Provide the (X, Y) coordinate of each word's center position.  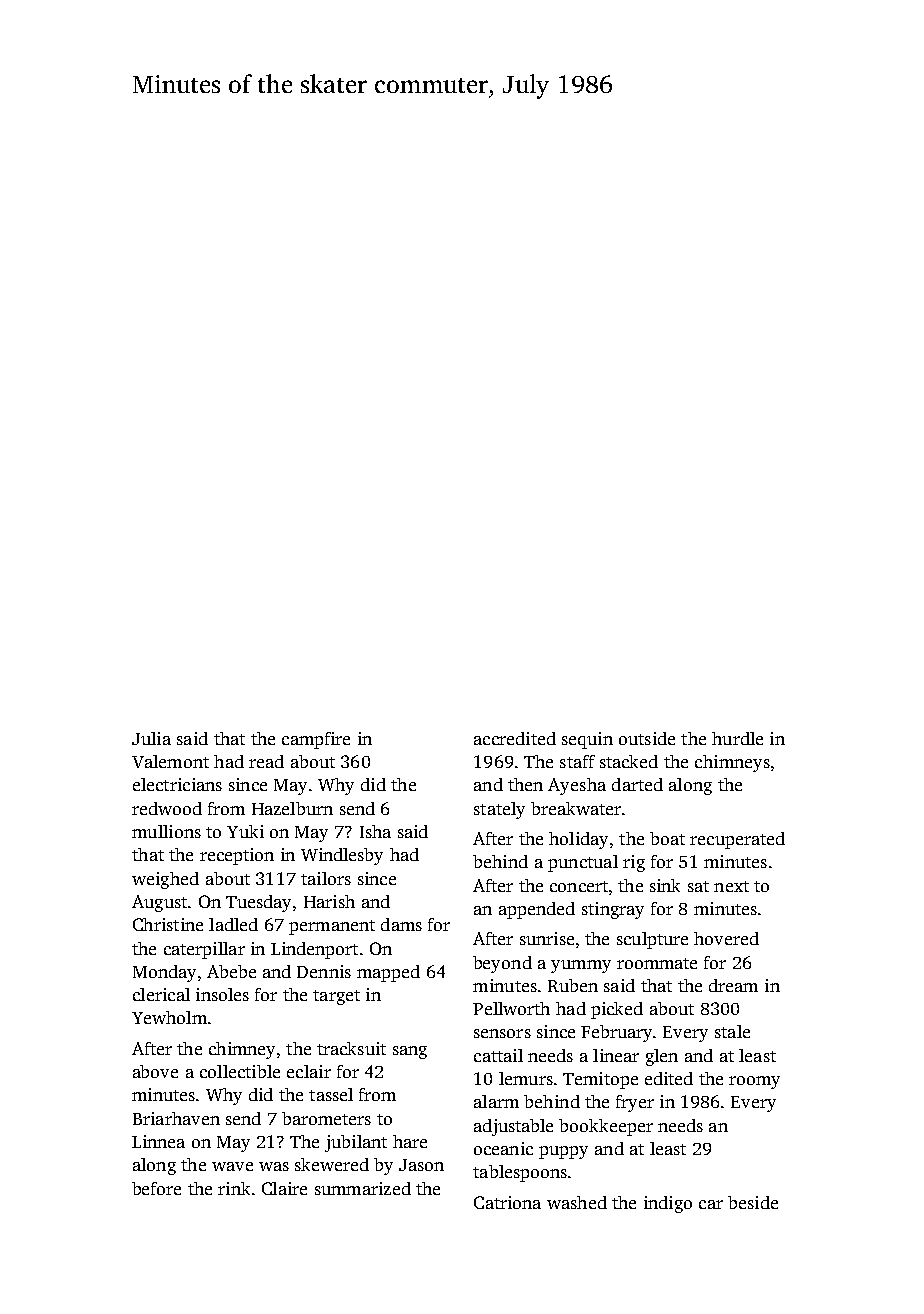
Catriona (507, 1202)
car (711, 1204)
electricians (177, 784)
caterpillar (204, 950)
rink (234, 1188)
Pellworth (511, 1008)
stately (499, 810)
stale (732, 1031)
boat (667, 838)
